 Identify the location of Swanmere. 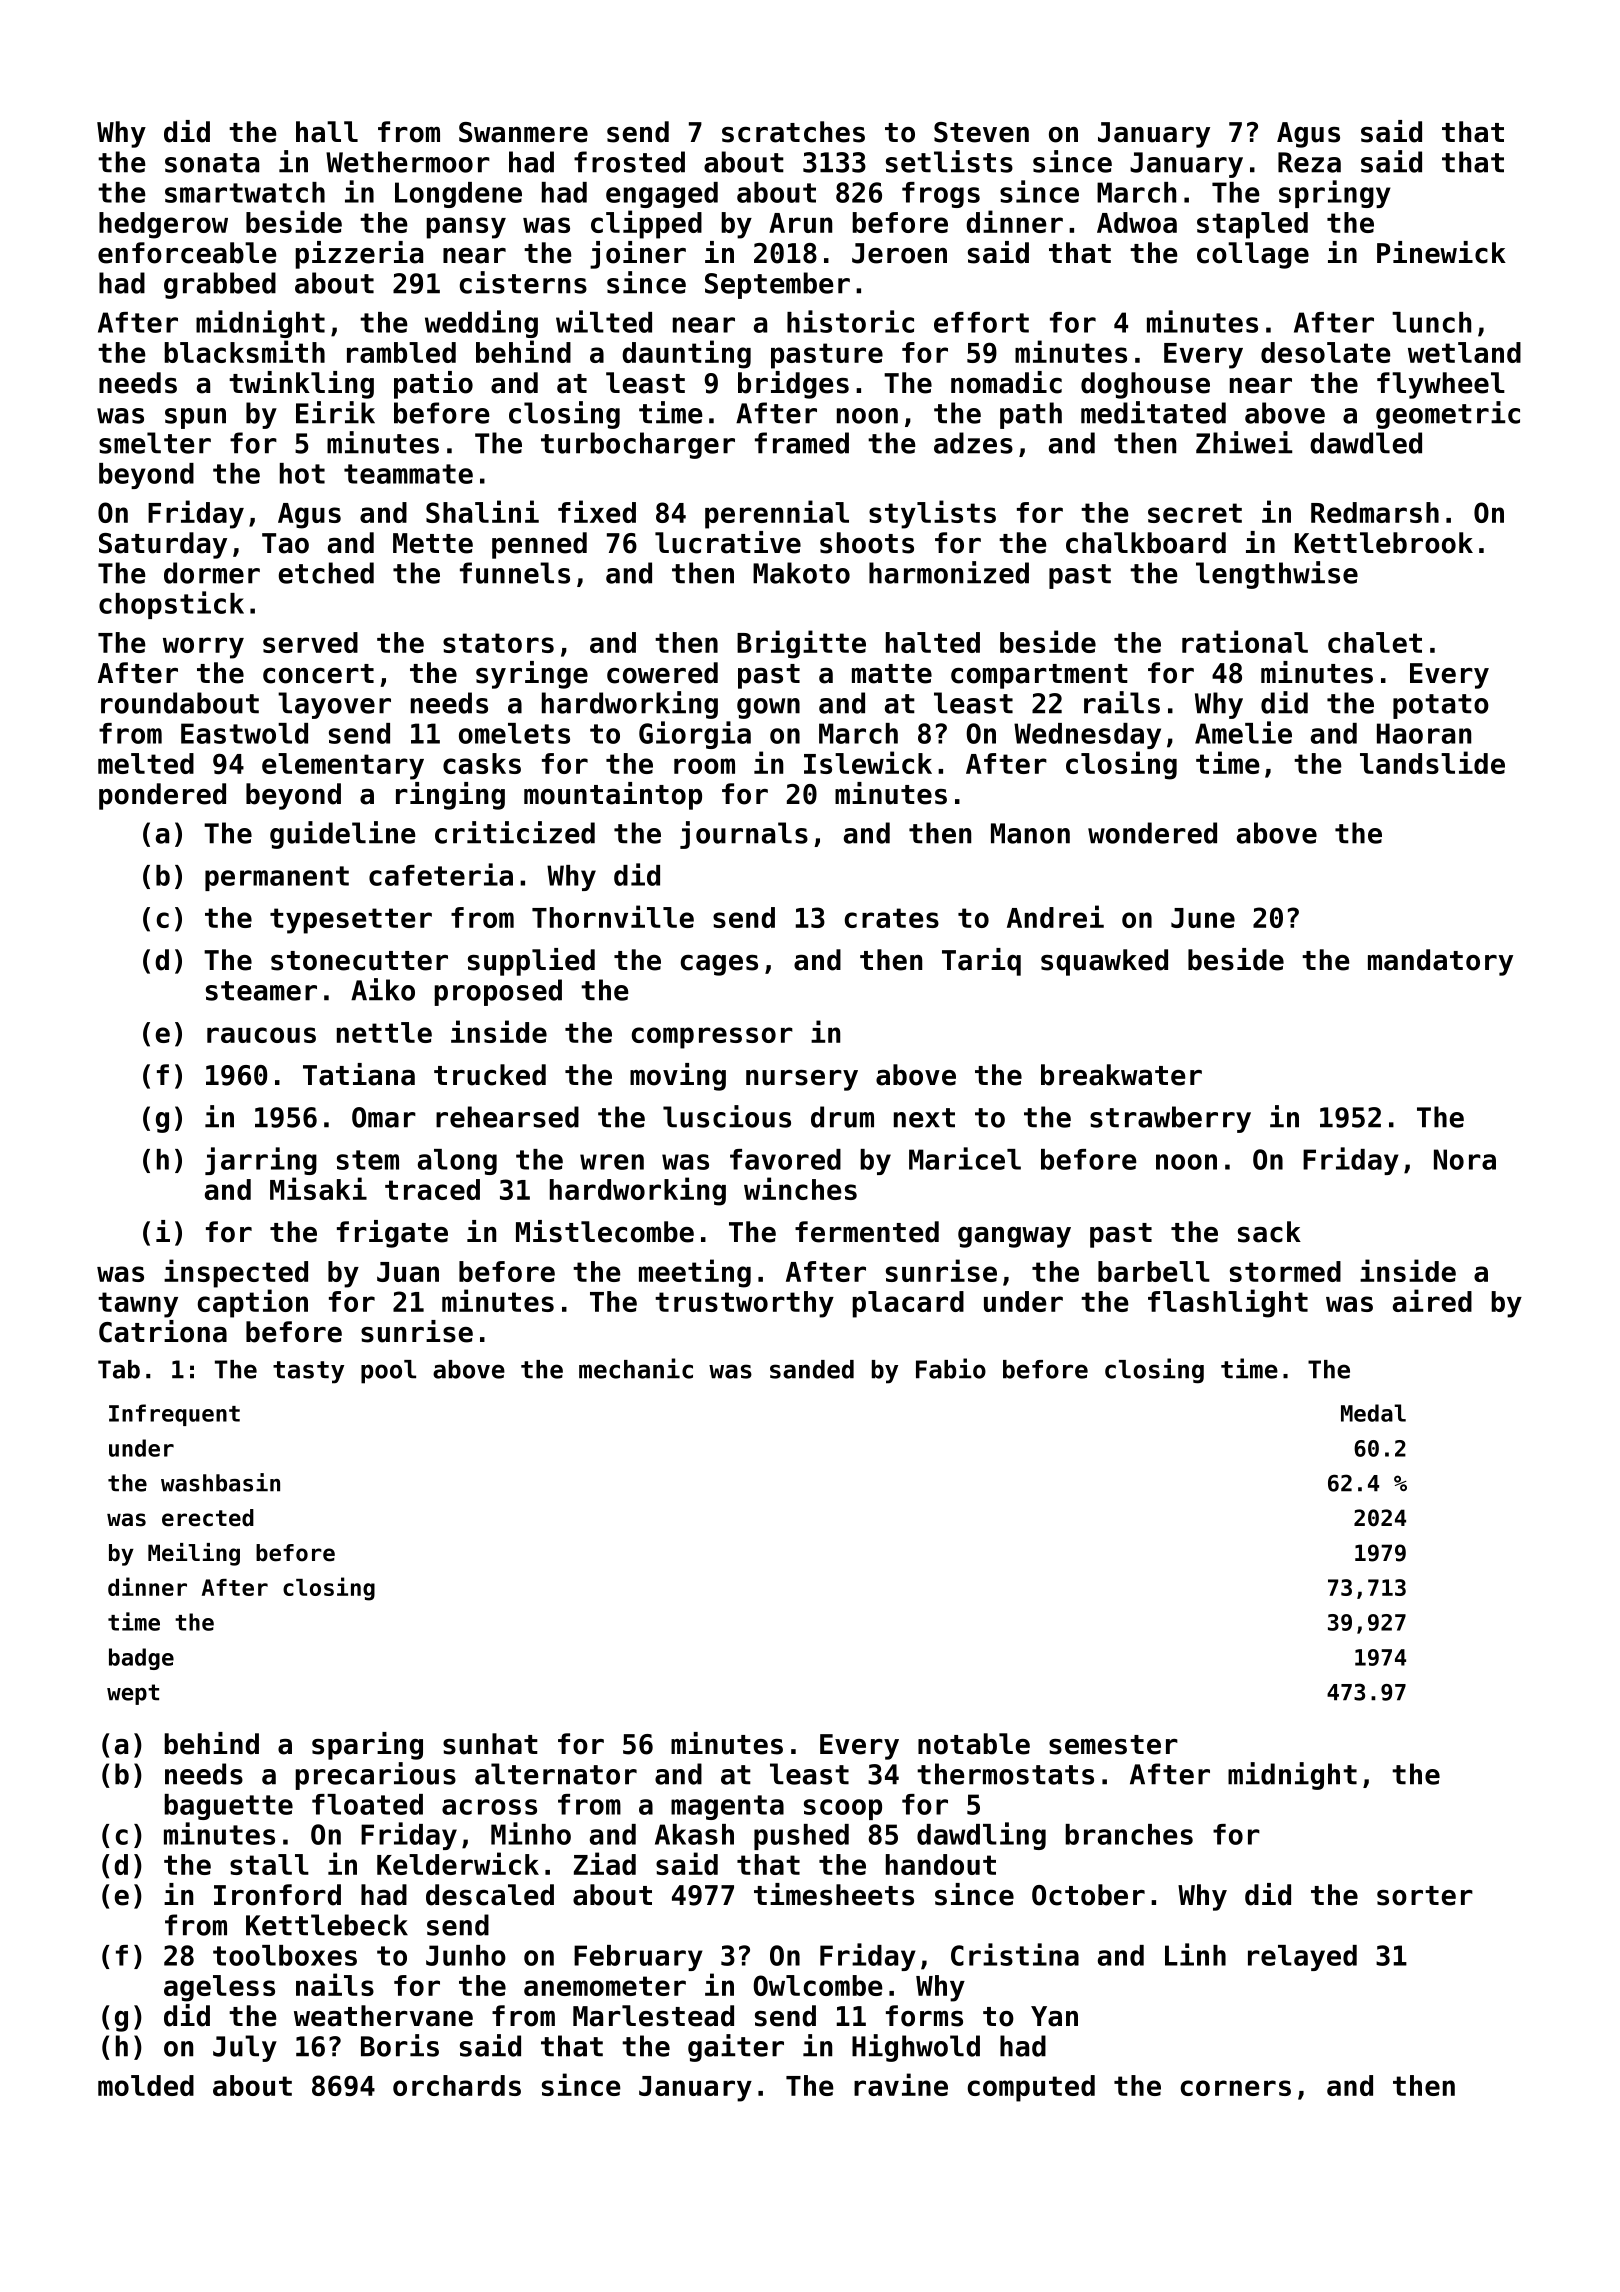
(523, 132).
